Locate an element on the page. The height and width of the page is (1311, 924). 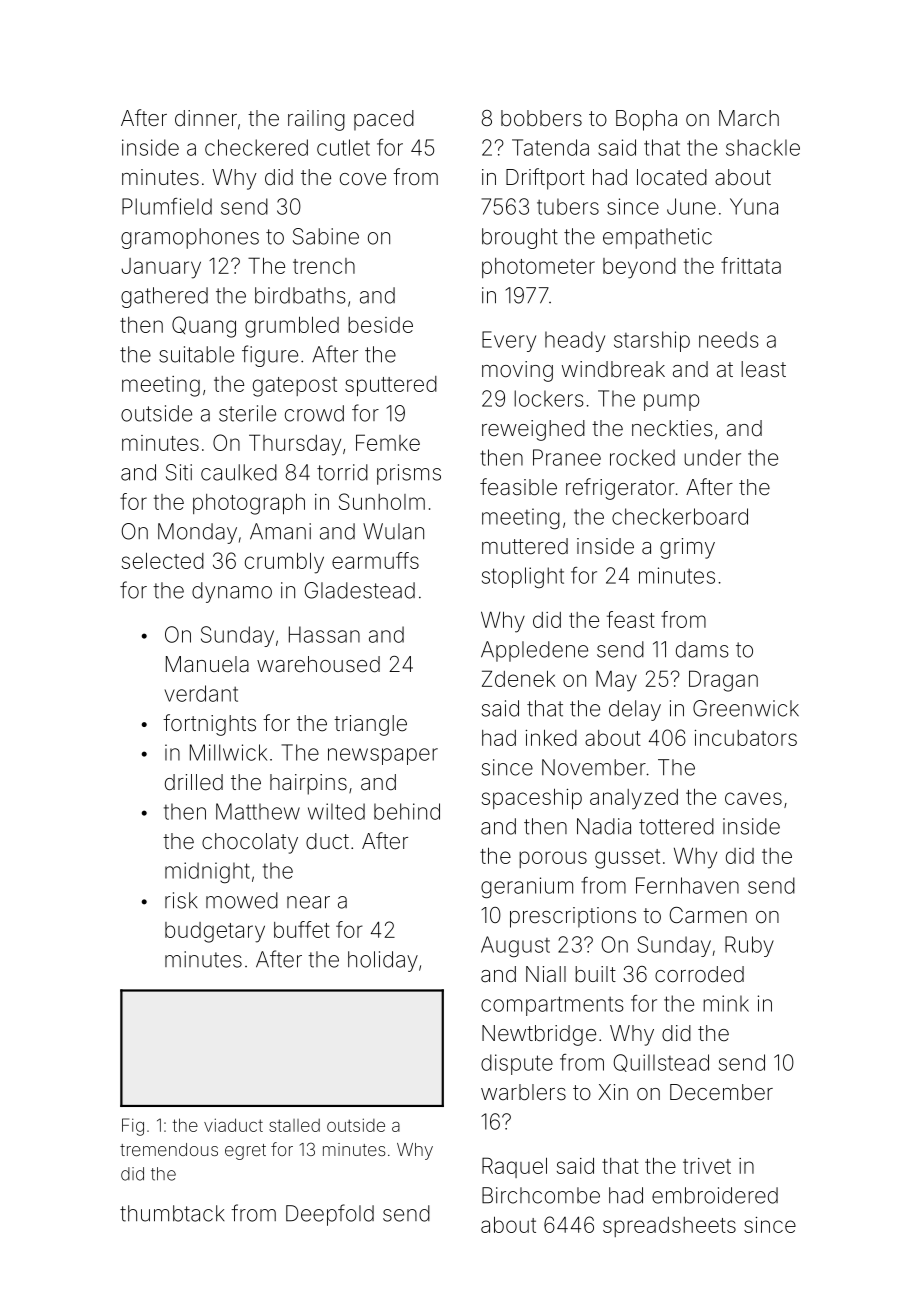
caves is located at coordinates (753, 798).
